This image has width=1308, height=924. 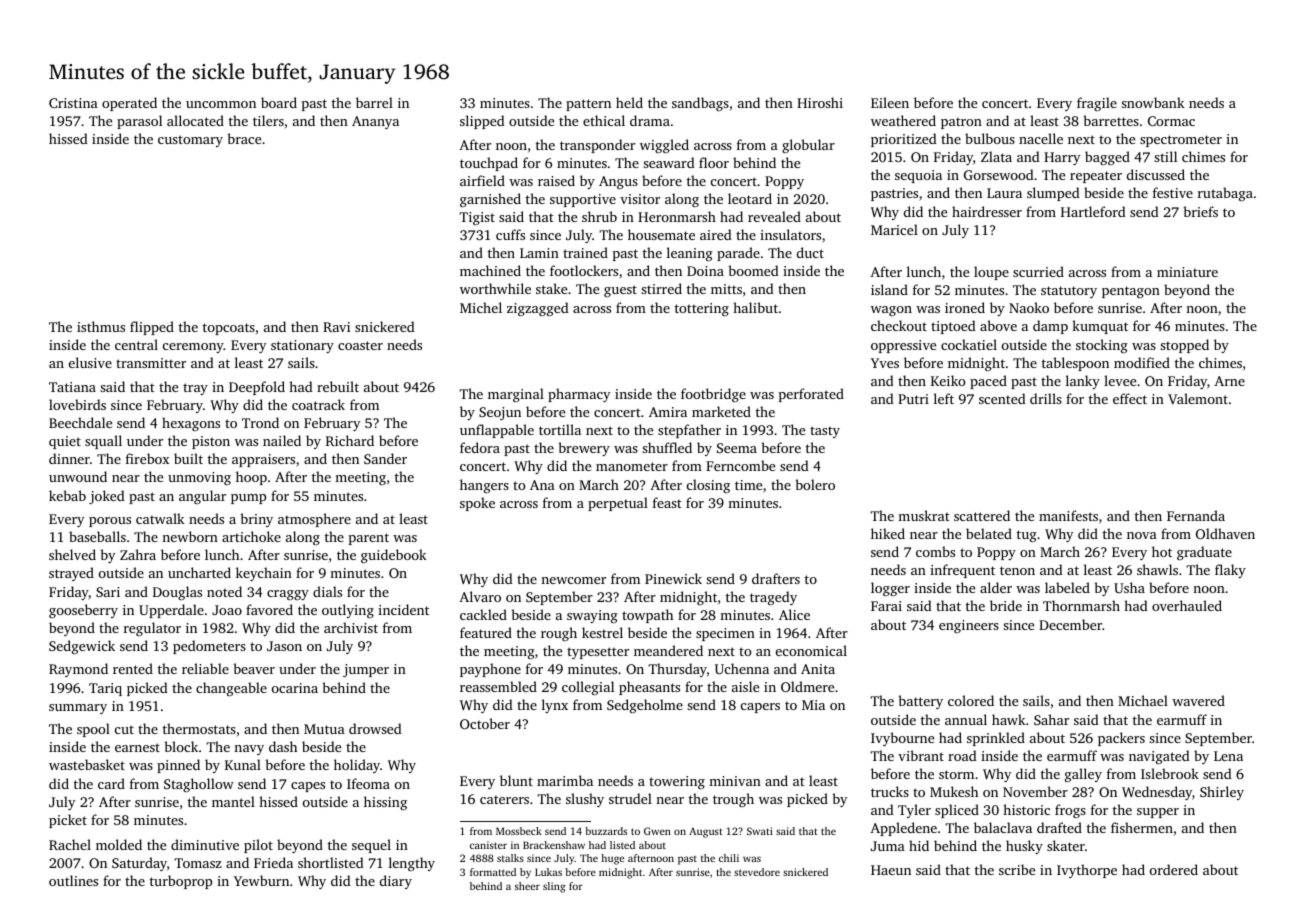 I want to click on typesetter, so click(x=598, y=653).
